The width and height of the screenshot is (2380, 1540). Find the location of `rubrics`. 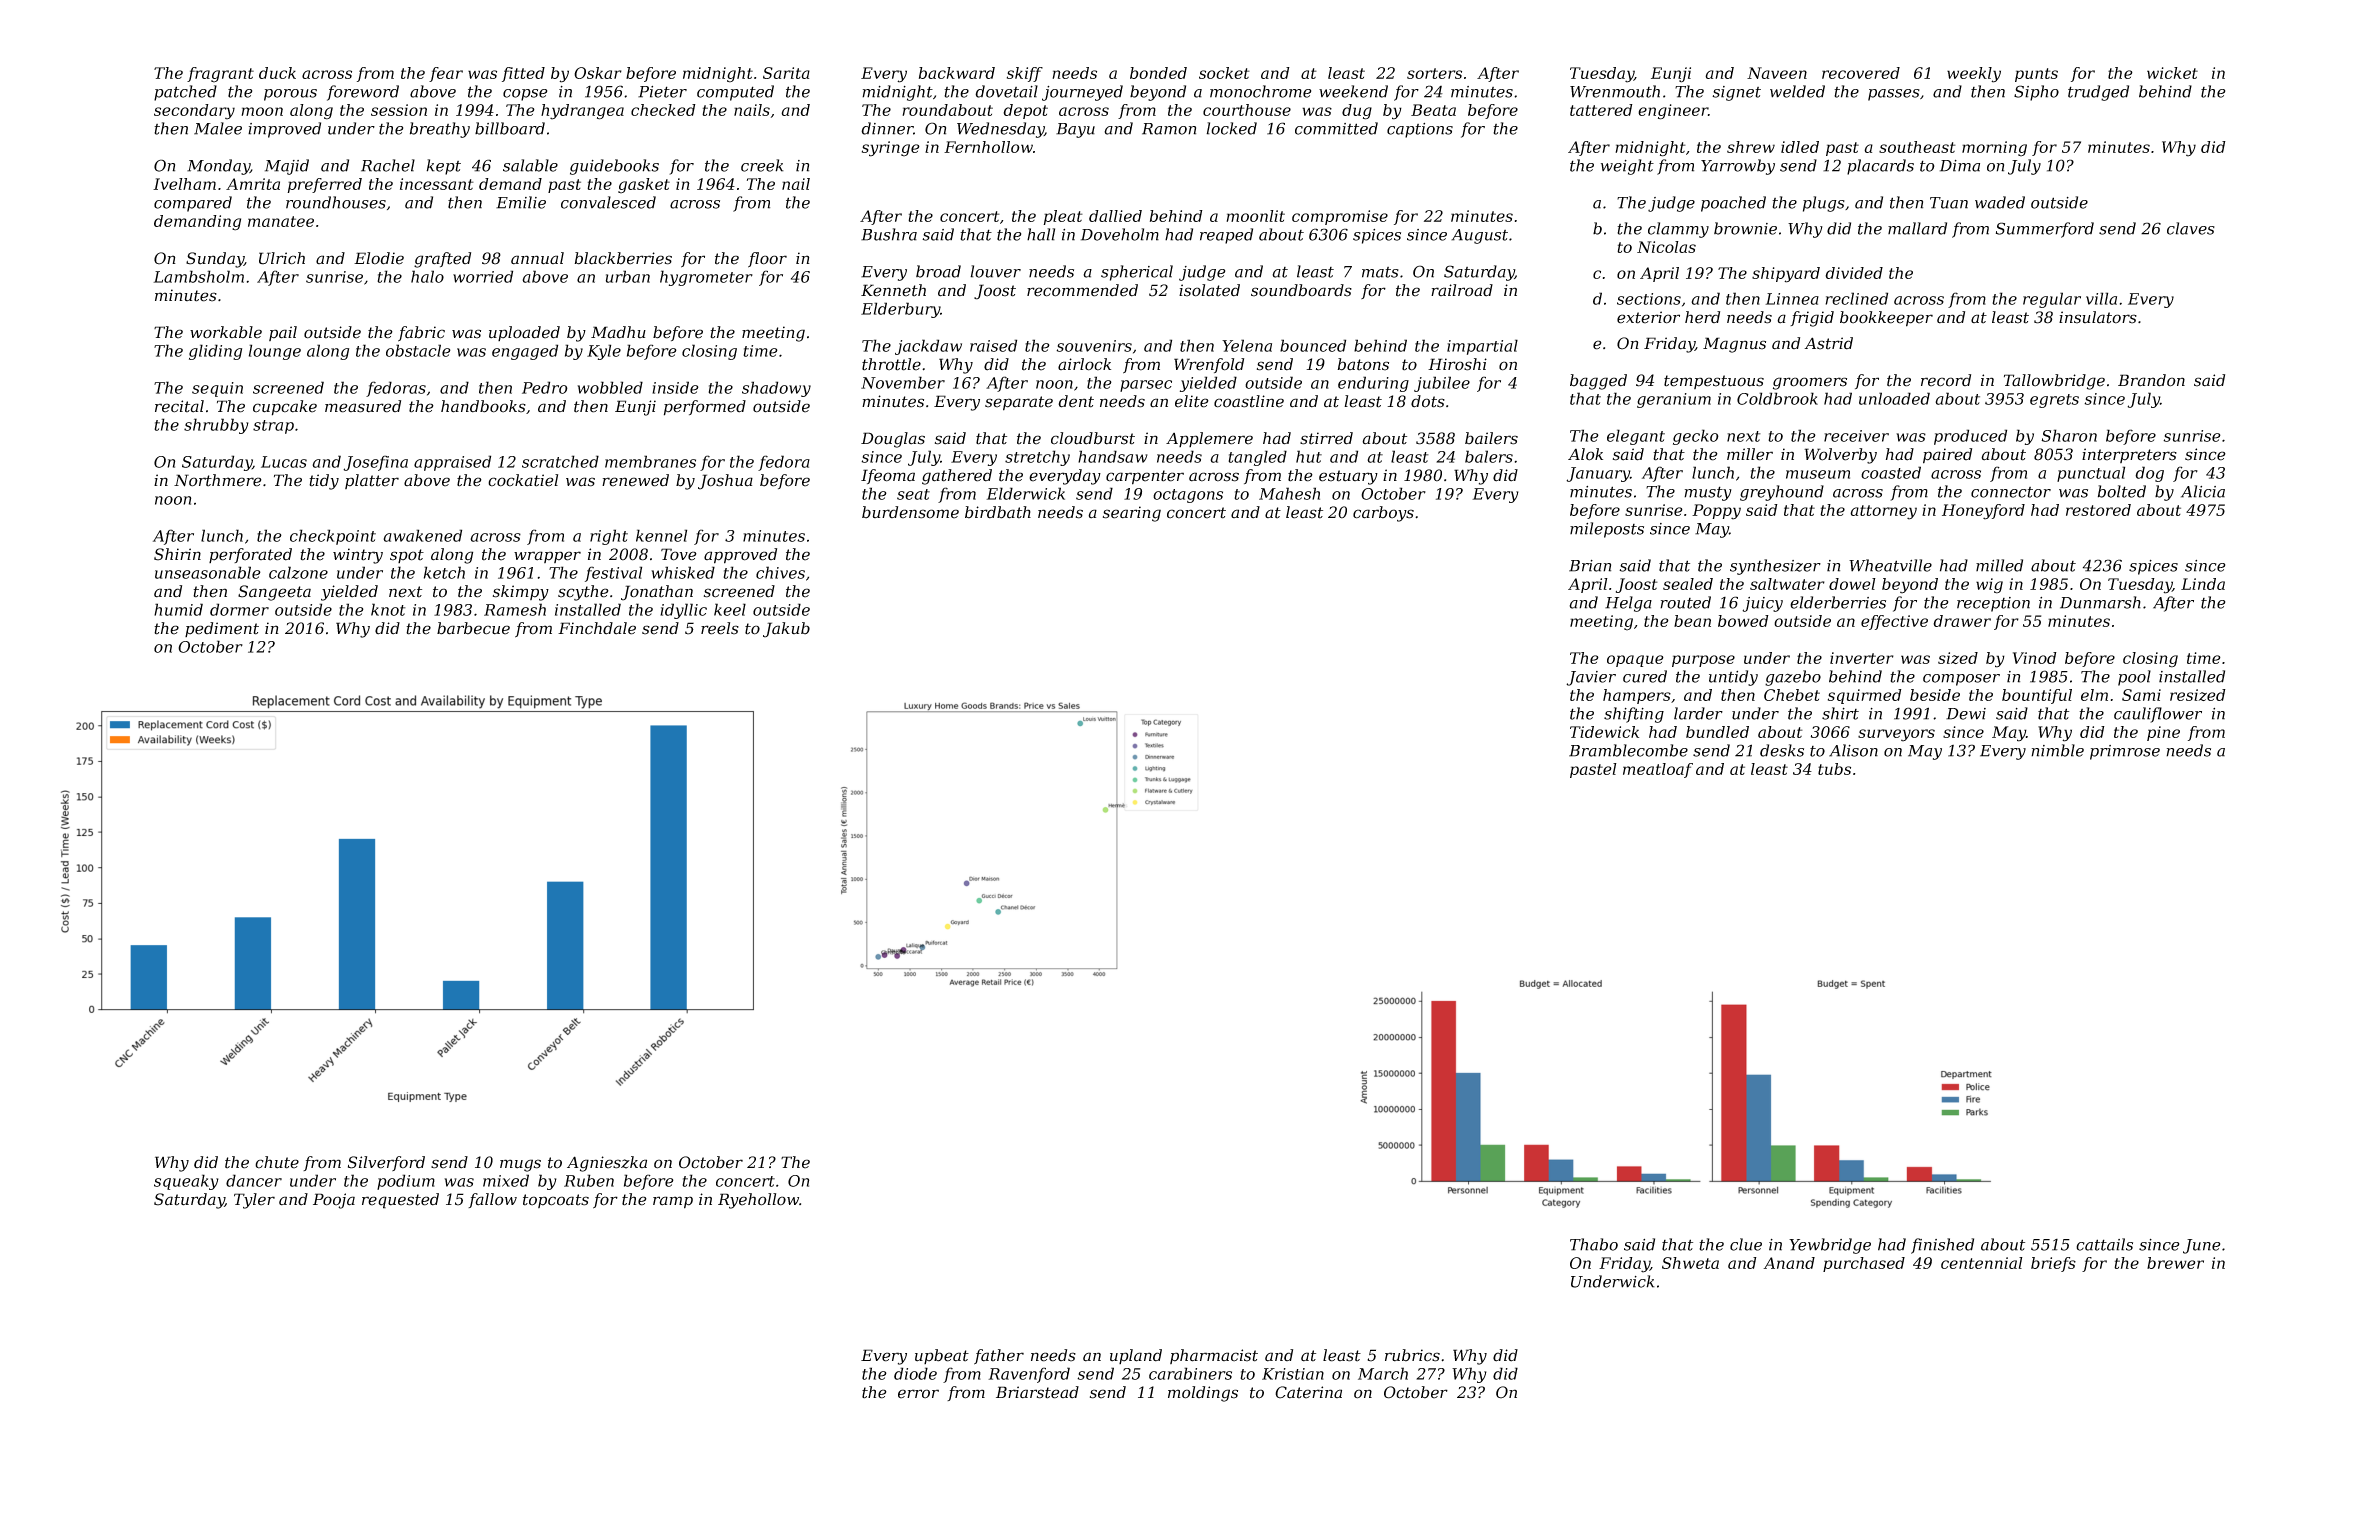

rubrics is located at coordinates (1412, 1355).
